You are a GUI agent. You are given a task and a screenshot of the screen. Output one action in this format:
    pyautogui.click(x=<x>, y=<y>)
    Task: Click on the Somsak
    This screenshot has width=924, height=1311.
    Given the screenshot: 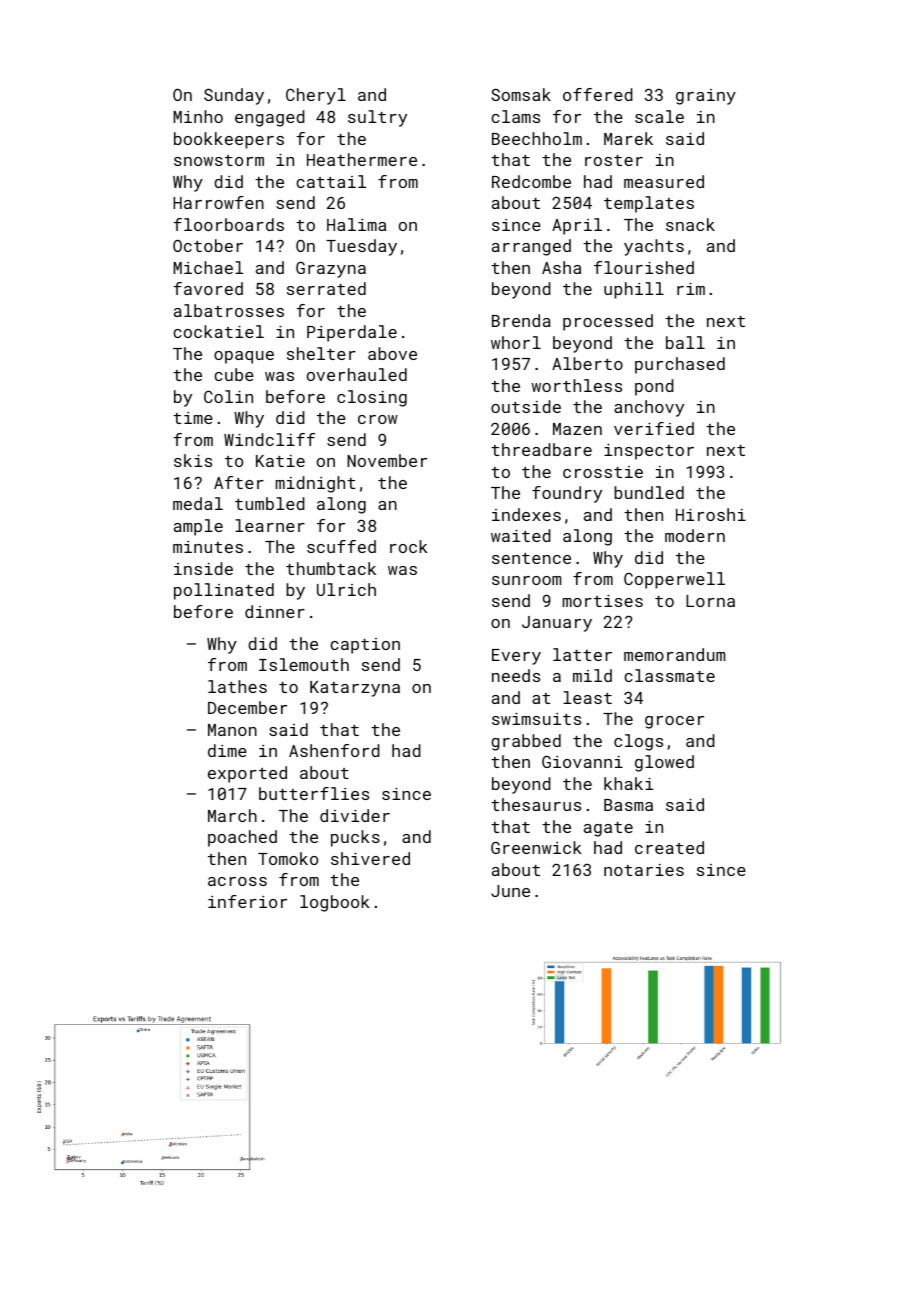 What is the action you would take?
    pyautogui.click(x=521, y=94)
